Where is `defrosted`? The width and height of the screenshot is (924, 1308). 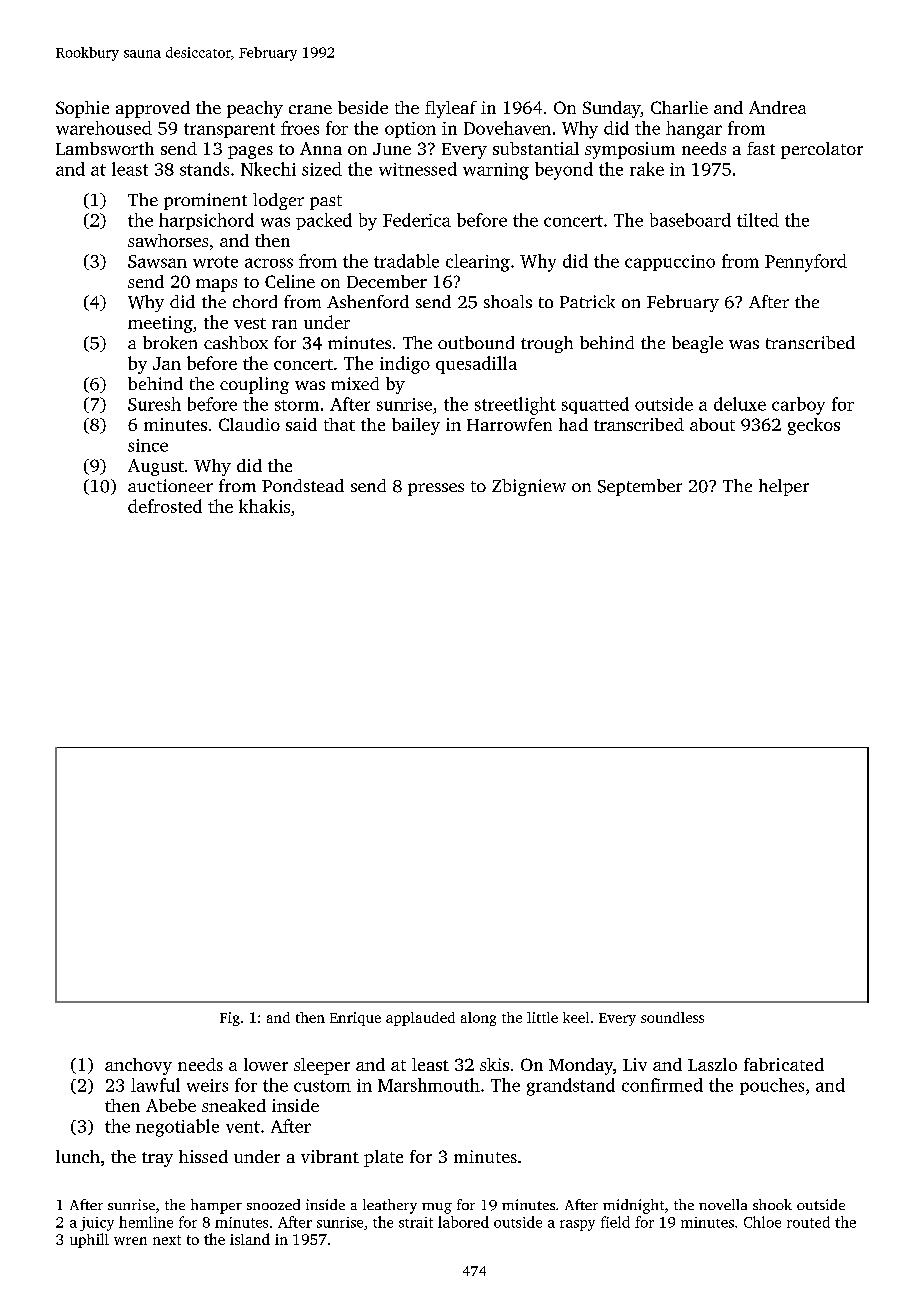
defrosted is located at coordinates (165, 506).
